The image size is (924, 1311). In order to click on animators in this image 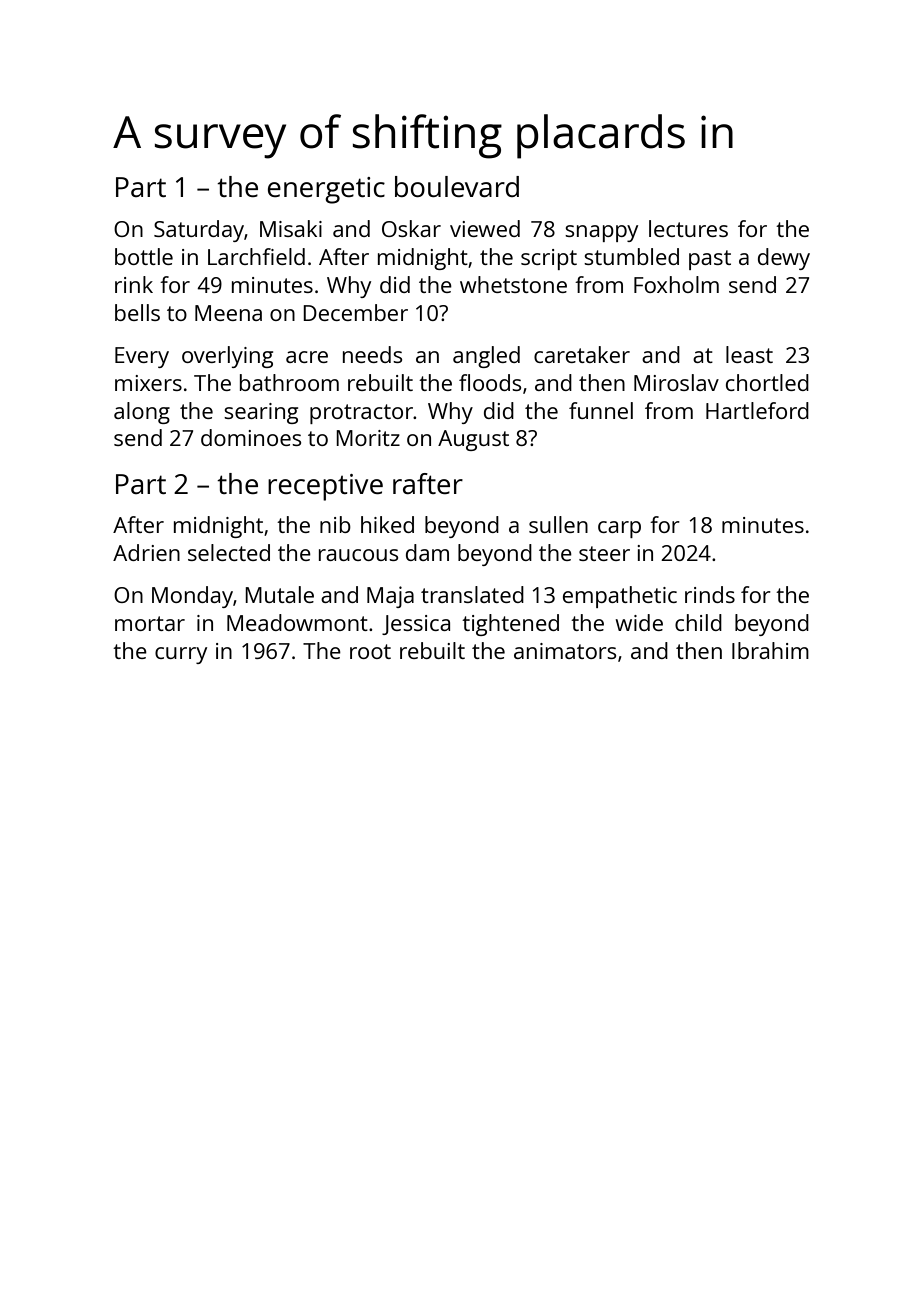, I will do `click(565, 651)`.
